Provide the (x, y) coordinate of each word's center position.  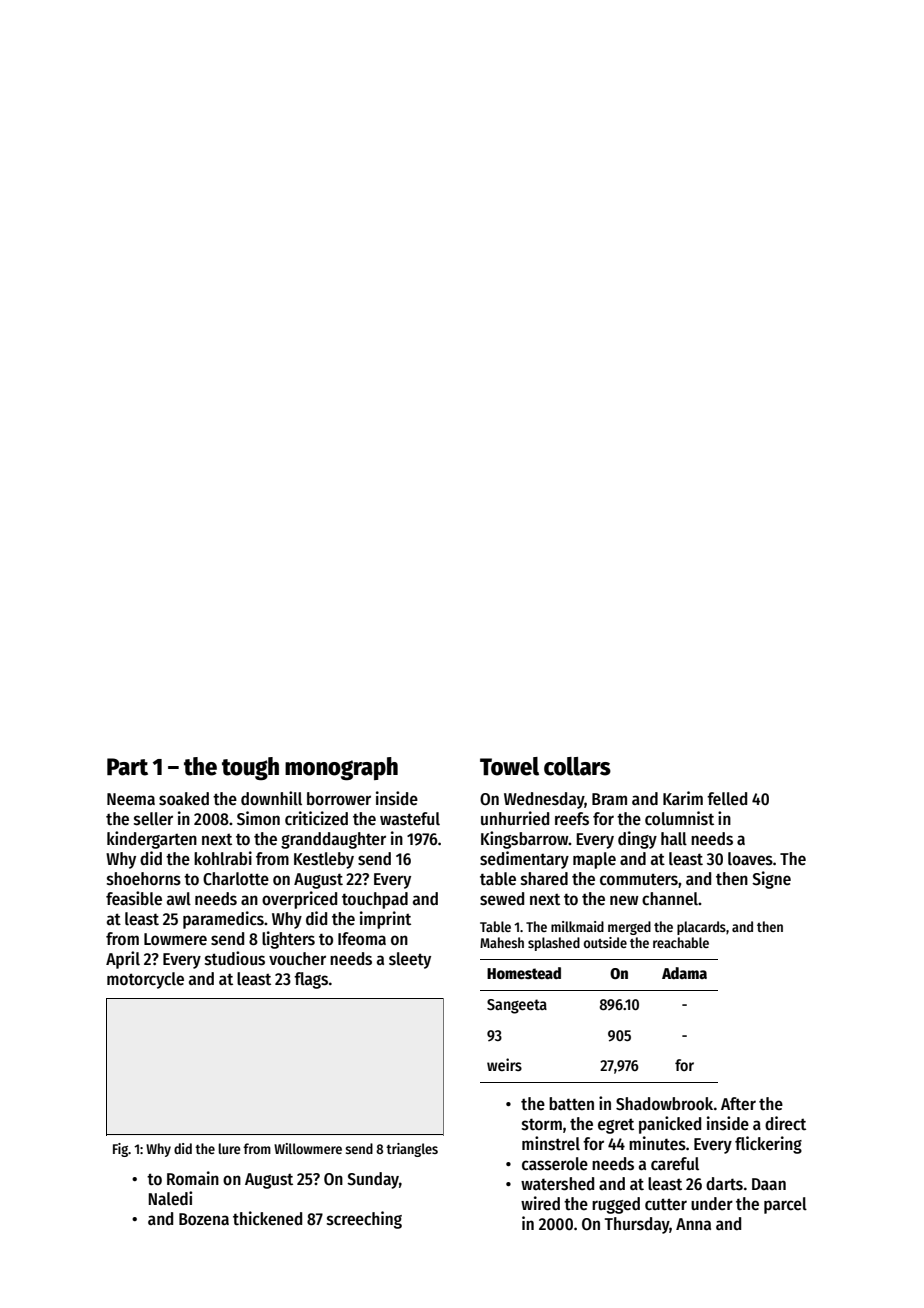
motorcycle (145, 980)
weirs (504, 1064)
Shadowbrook (664, 1104)
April (123, 960)
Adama (684, 973)
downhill (271, 798)
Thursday (637, 1225)
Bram (609, 799)
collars (577, 766)
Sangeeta (517, 1006)
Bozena (204, 1219)
